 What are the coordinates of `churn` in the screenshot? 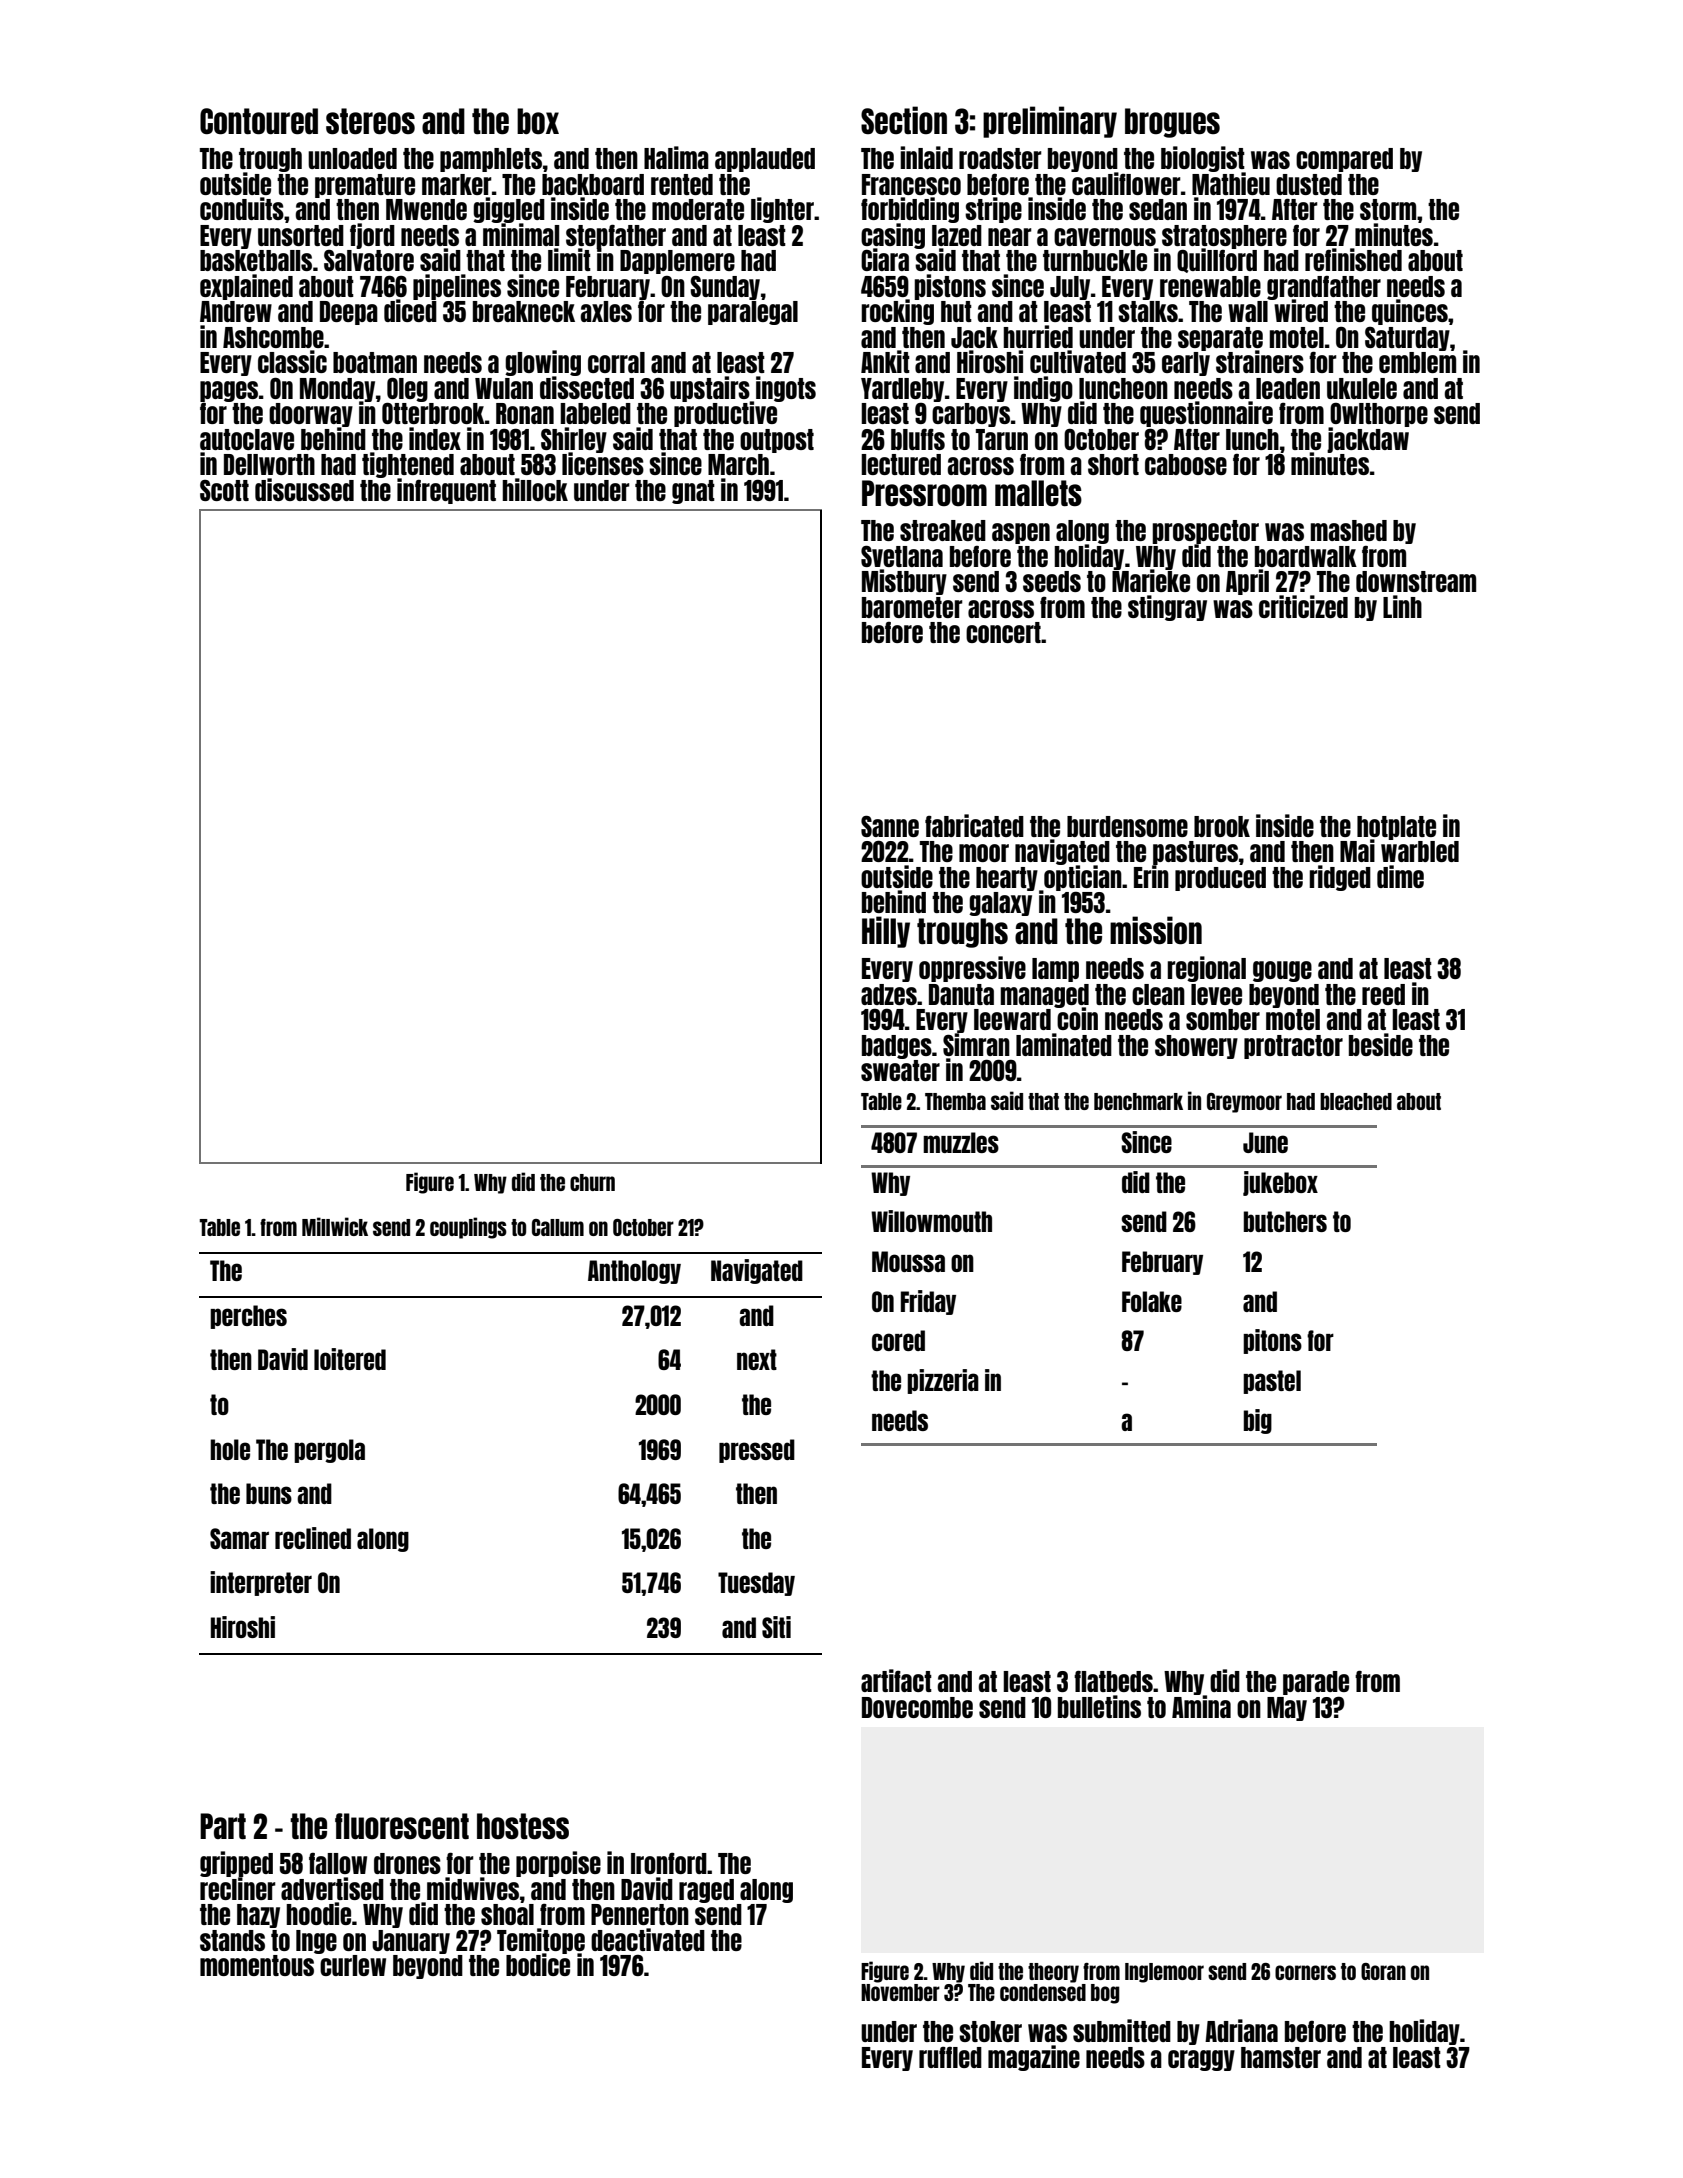 It's located at (592, 1182).
